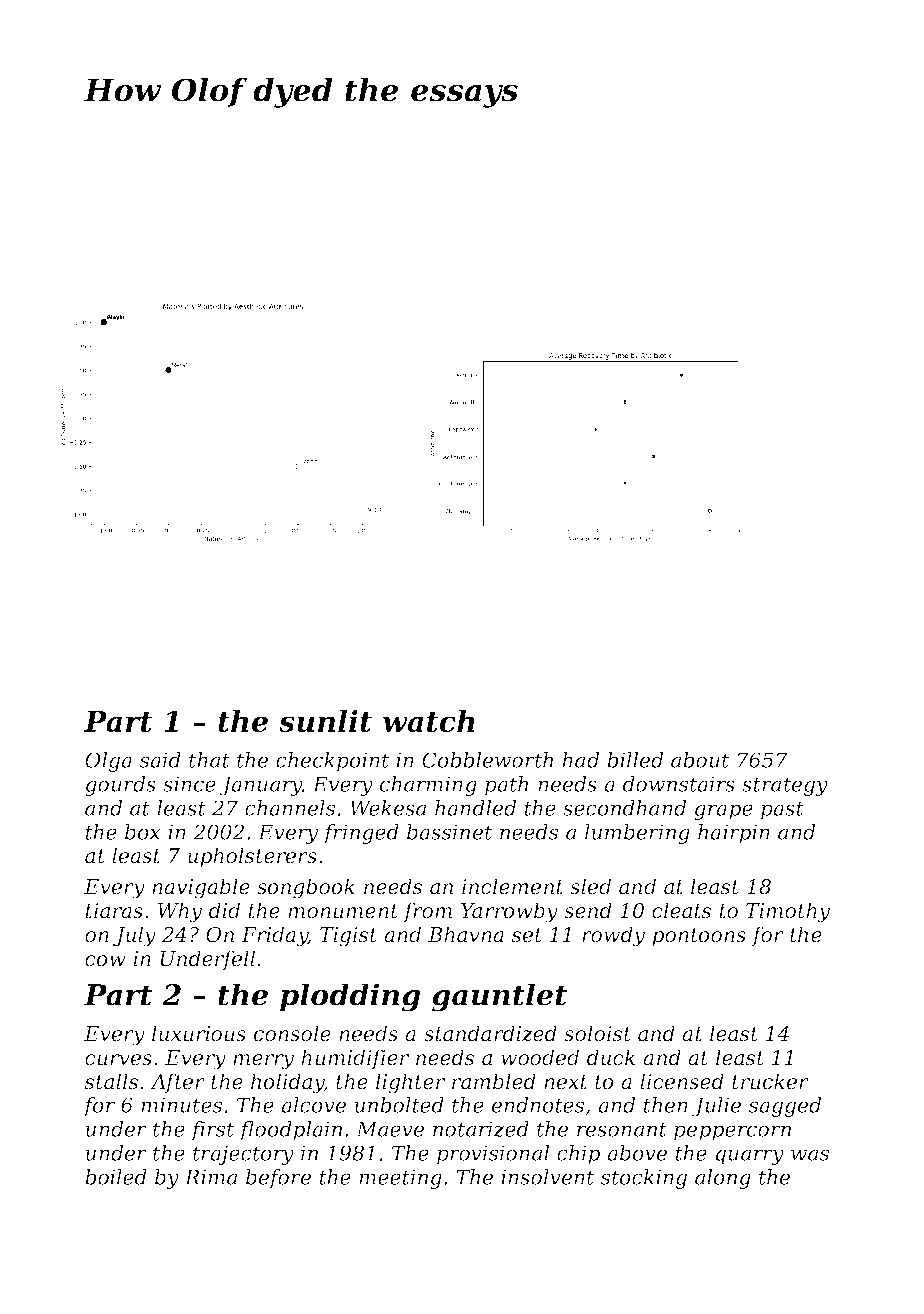 This screenshot has height=1314, width=924. What do you see at coordinates (624, 808) in the screenshot?
I see `secondhand` at bounding box center [624, 808].
